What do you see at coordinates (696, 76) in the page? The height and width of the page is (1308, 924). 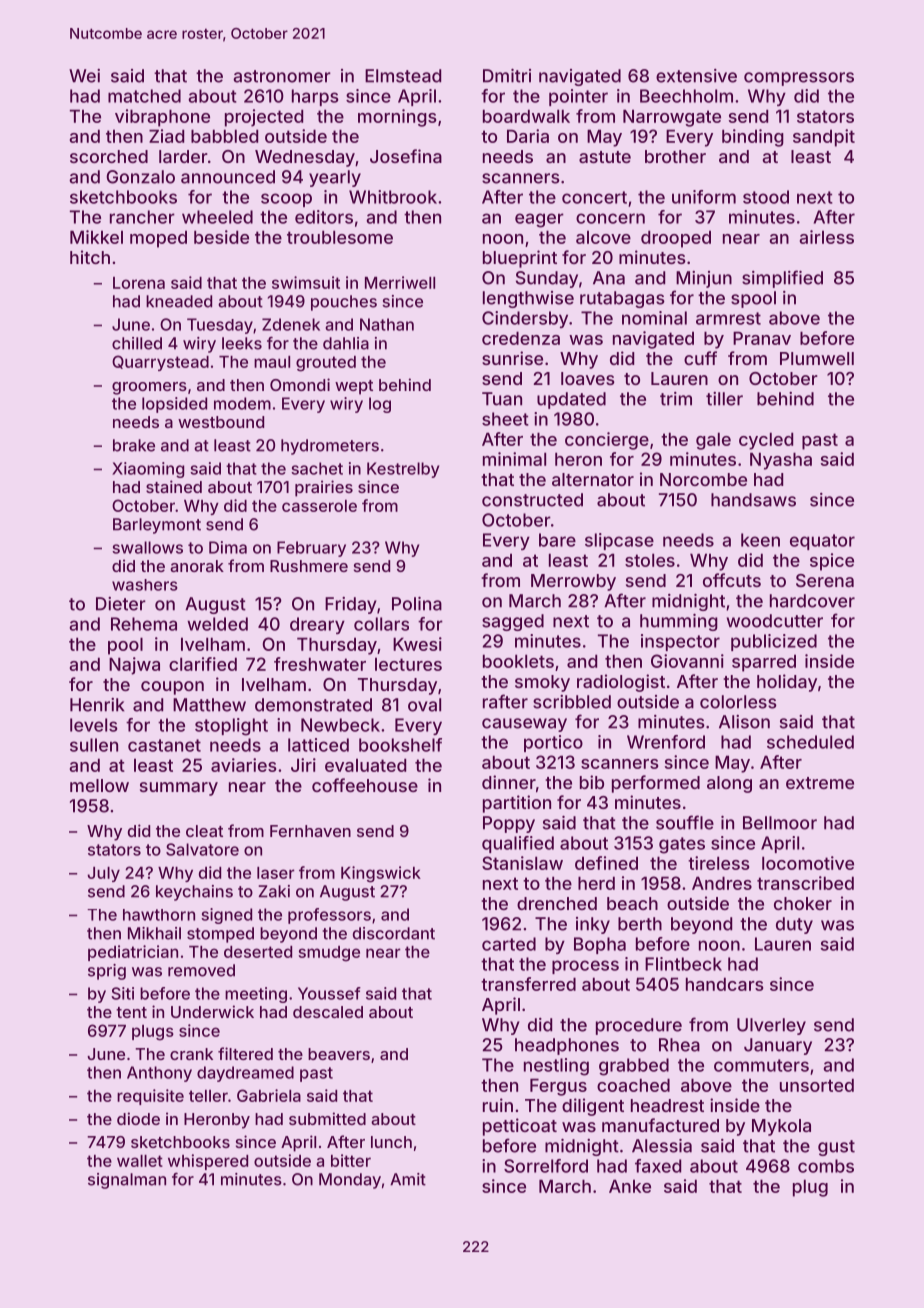 I see `extensive` at bounding box center [696, 76].
